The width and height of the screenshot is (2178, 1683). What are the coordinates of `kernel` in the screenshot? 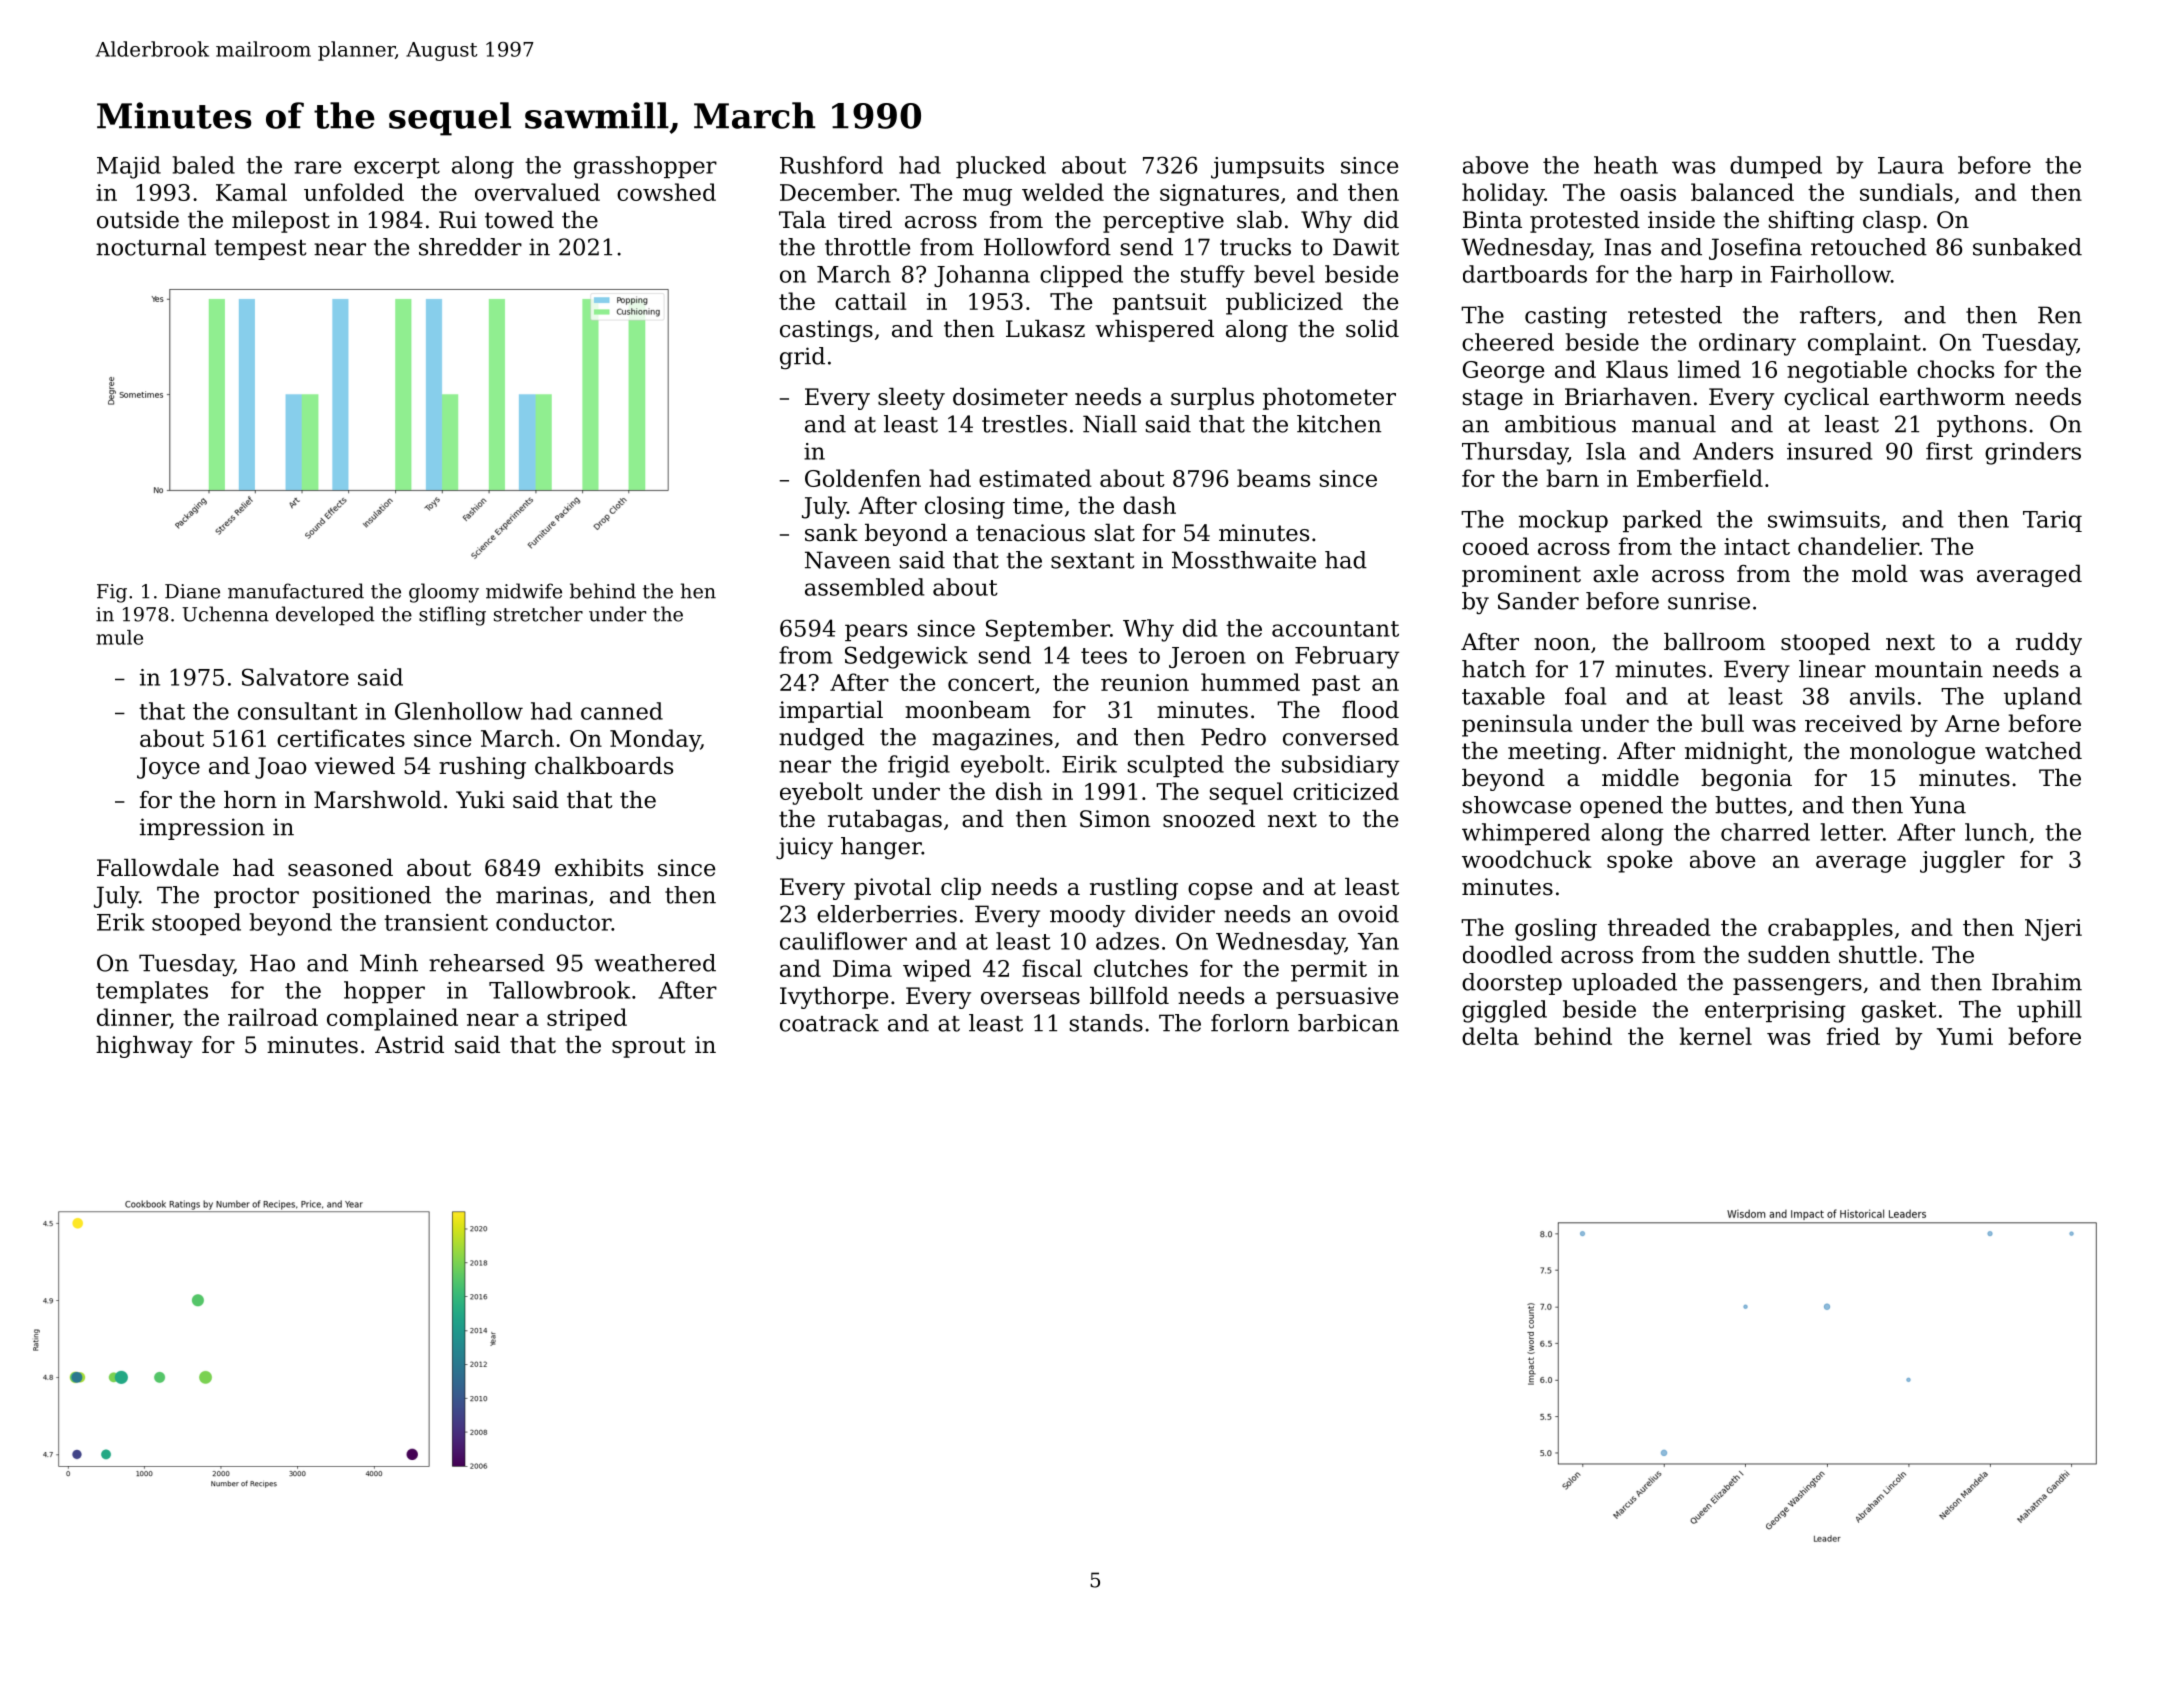 It's located at (1716, 1036).
